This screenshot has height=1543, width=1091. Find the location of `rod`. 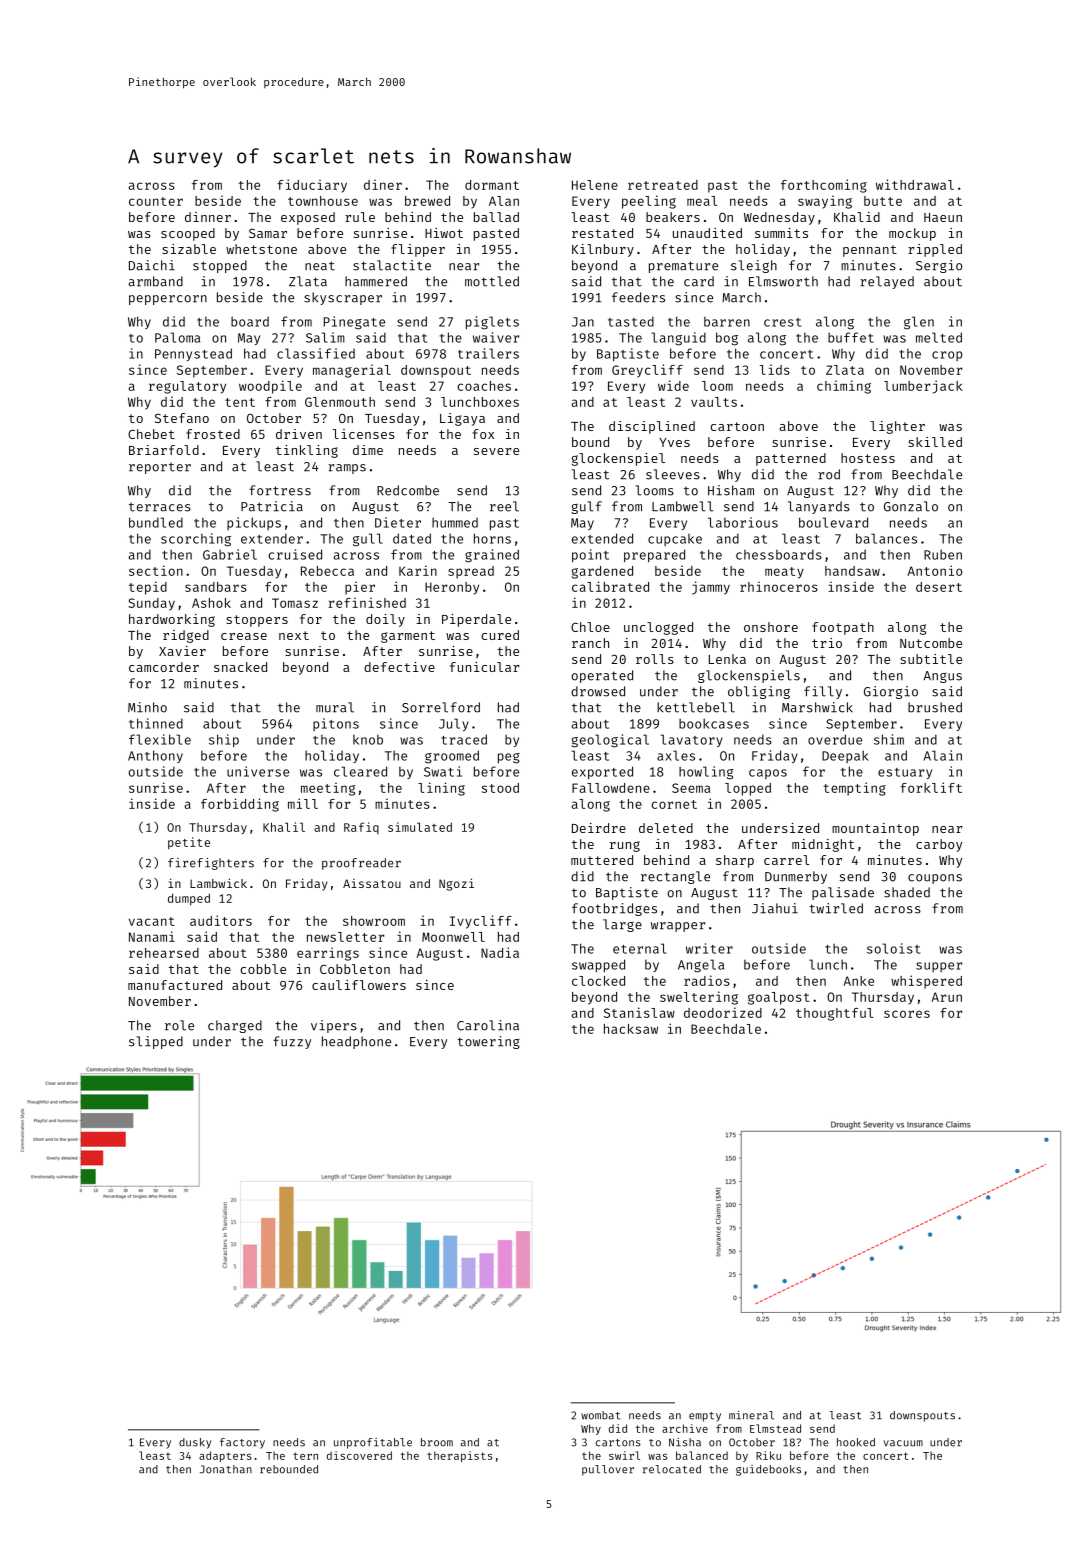

rod is located at coordinates (829, 474).
